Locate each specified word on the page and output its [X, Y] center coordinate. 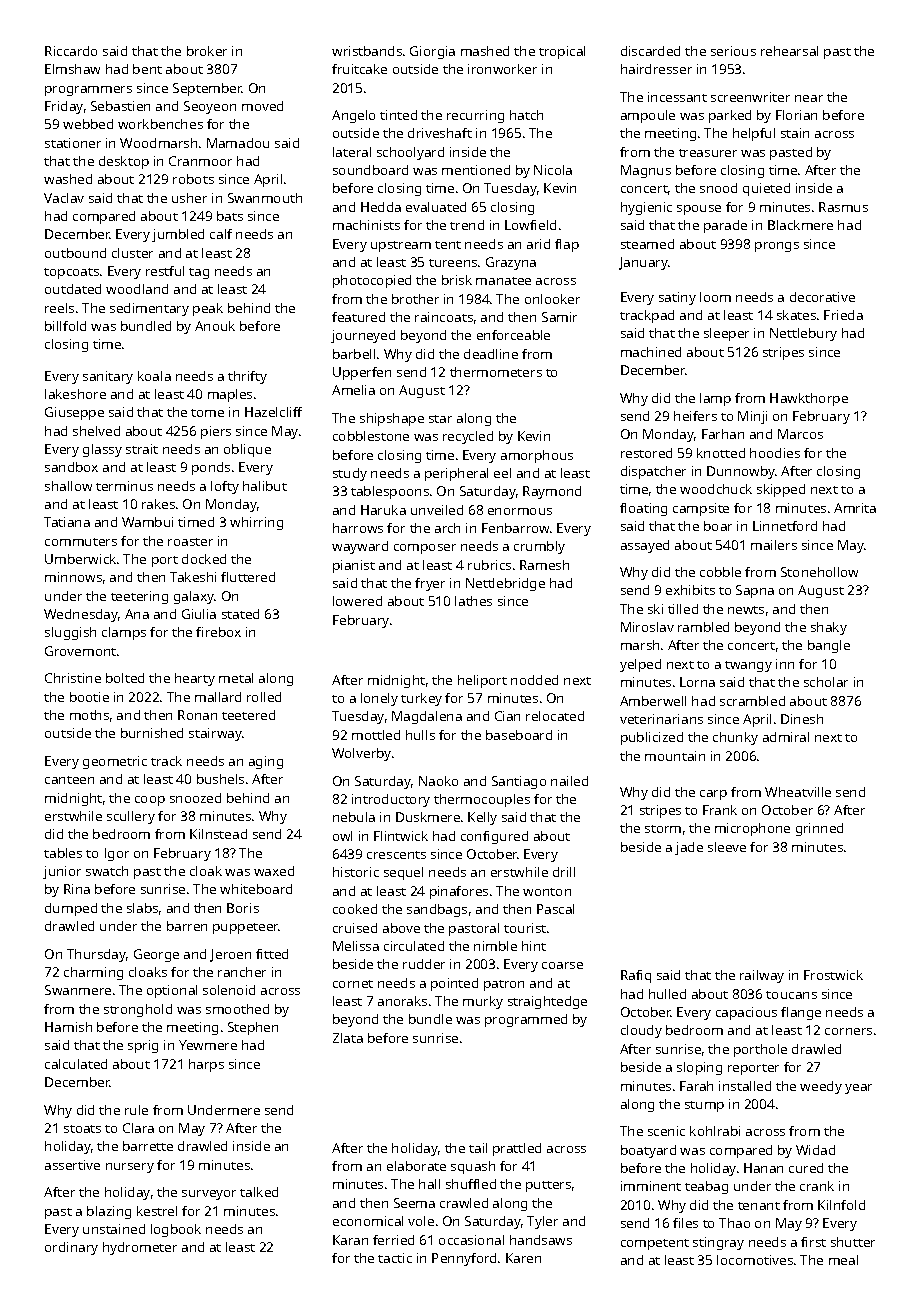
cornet [353, 984]
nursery [130, 1168]
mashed [485, 51]
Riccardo [71, 51]
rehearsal [789, 51]
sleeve [727, 847]
